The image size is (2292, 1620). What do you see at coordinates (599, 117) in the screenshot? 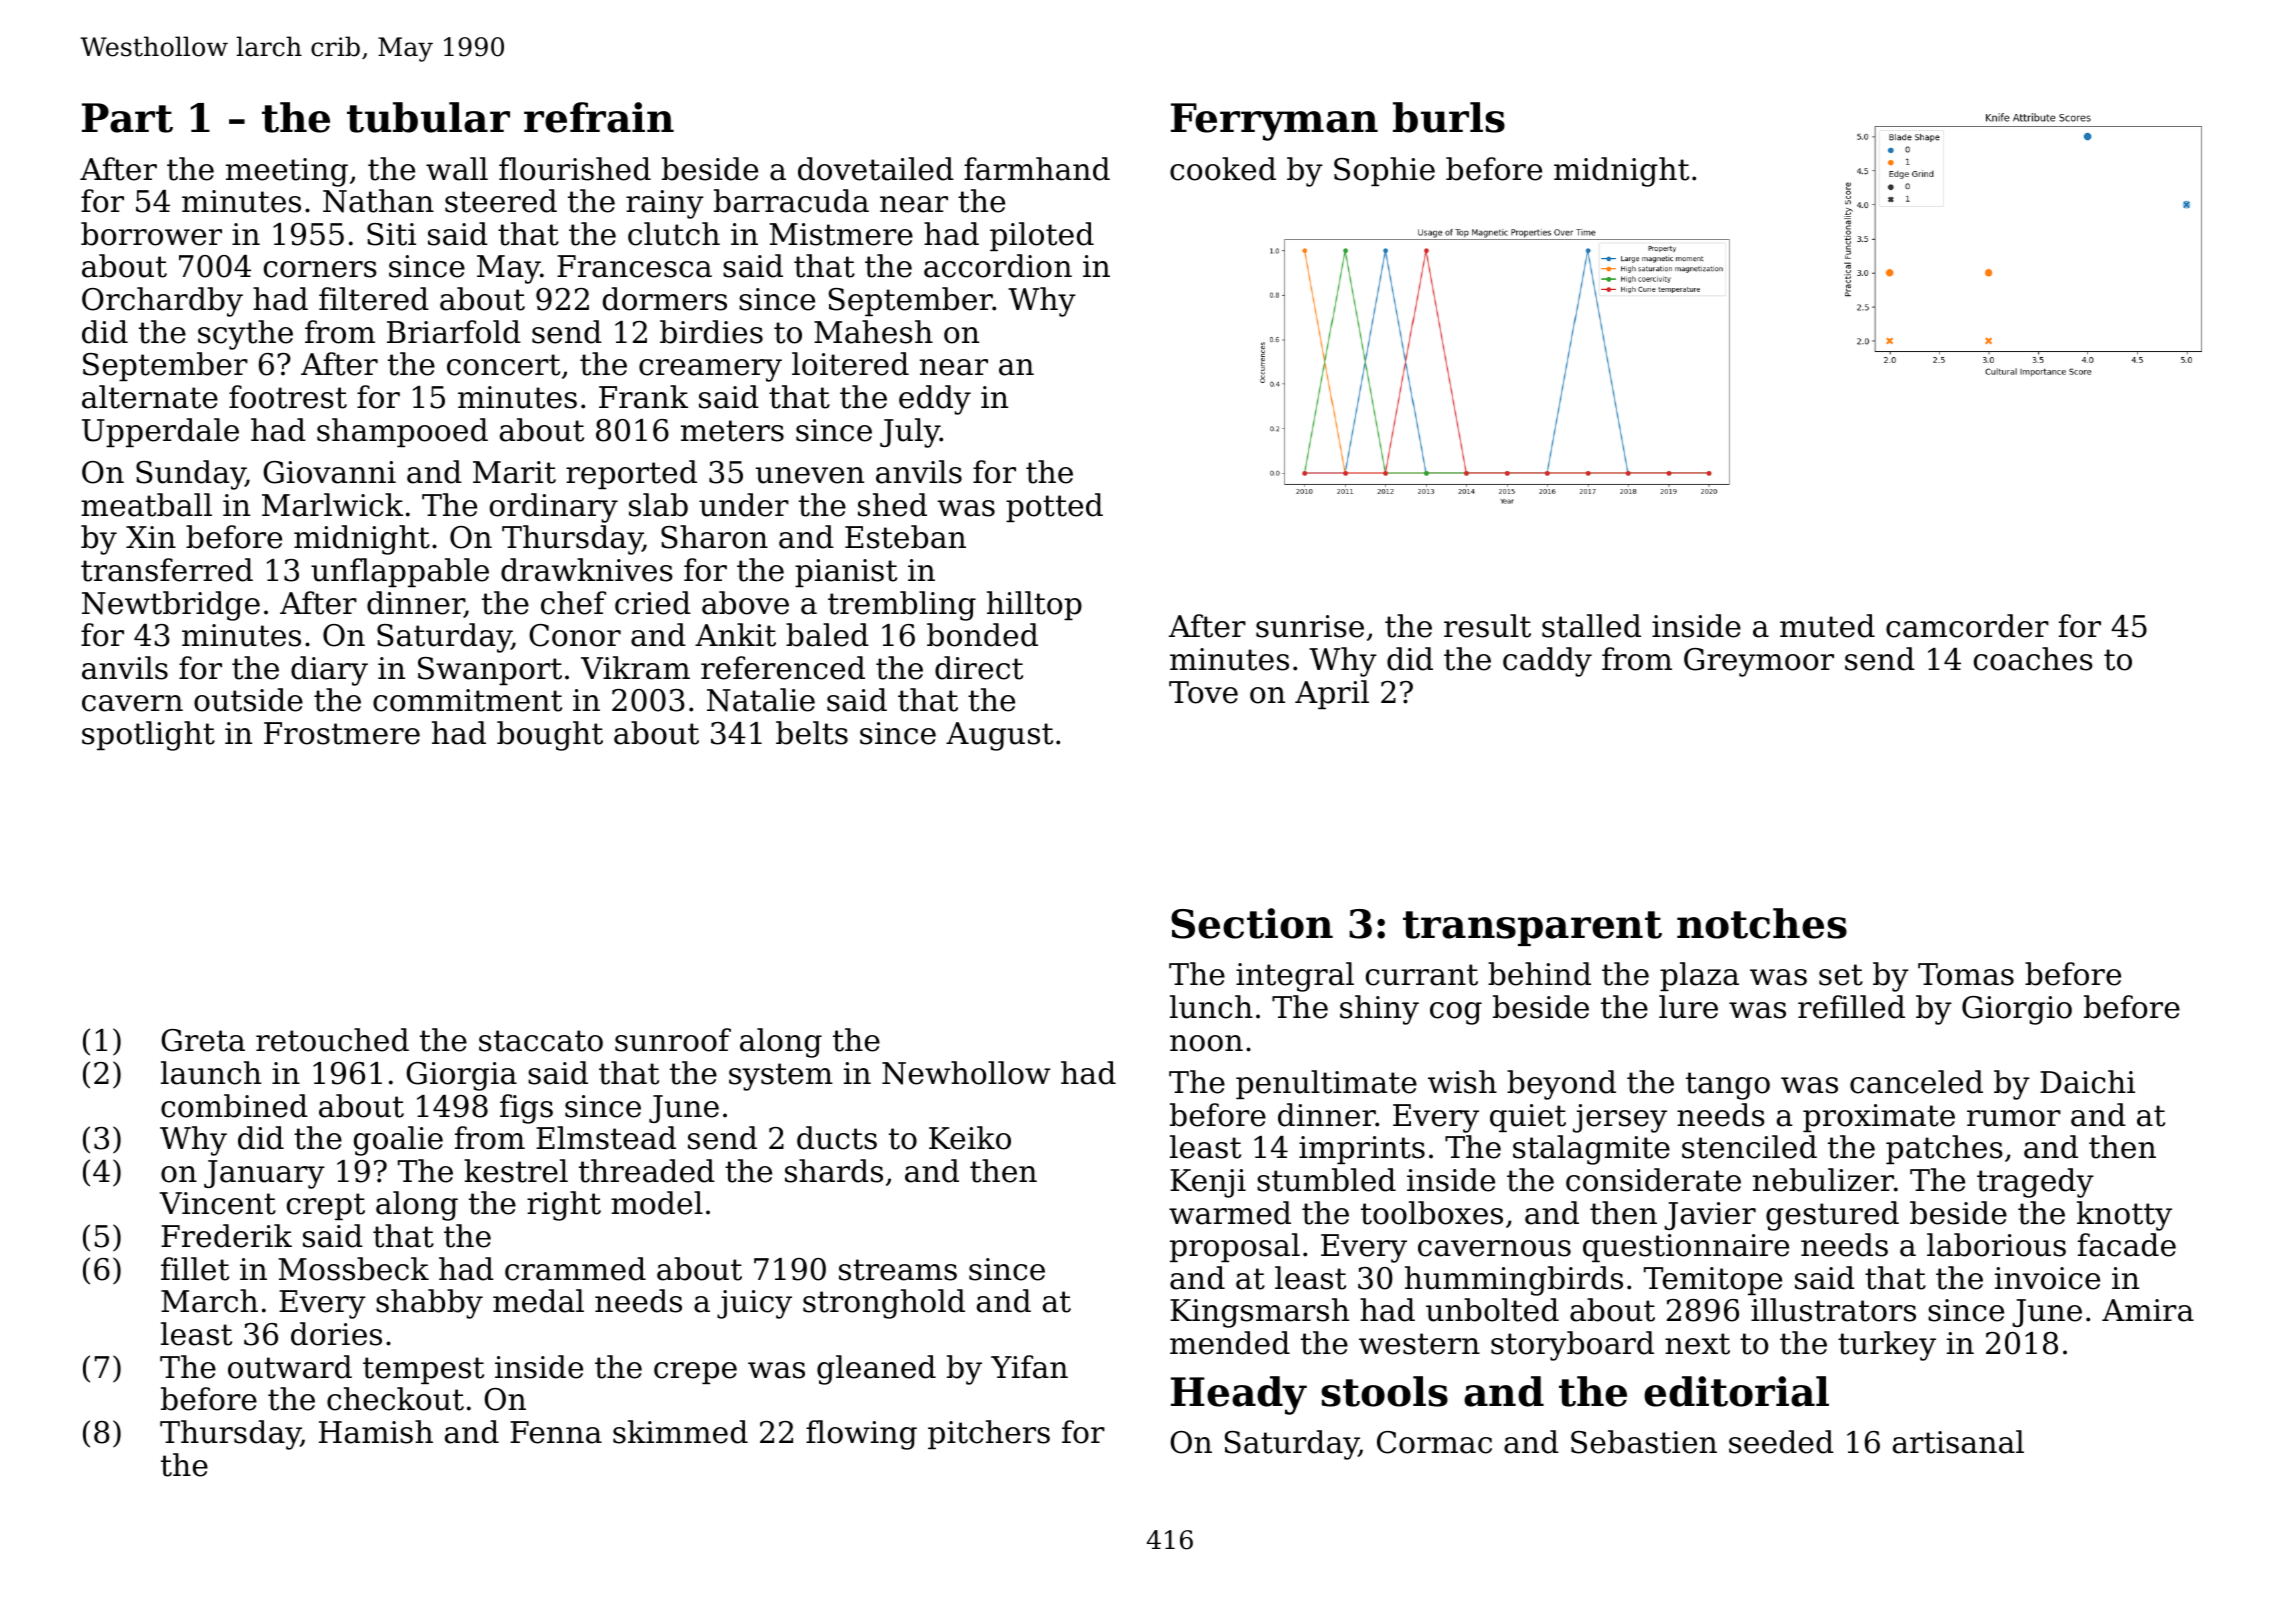
I see `refrain` at bounding box center [599, 117].
